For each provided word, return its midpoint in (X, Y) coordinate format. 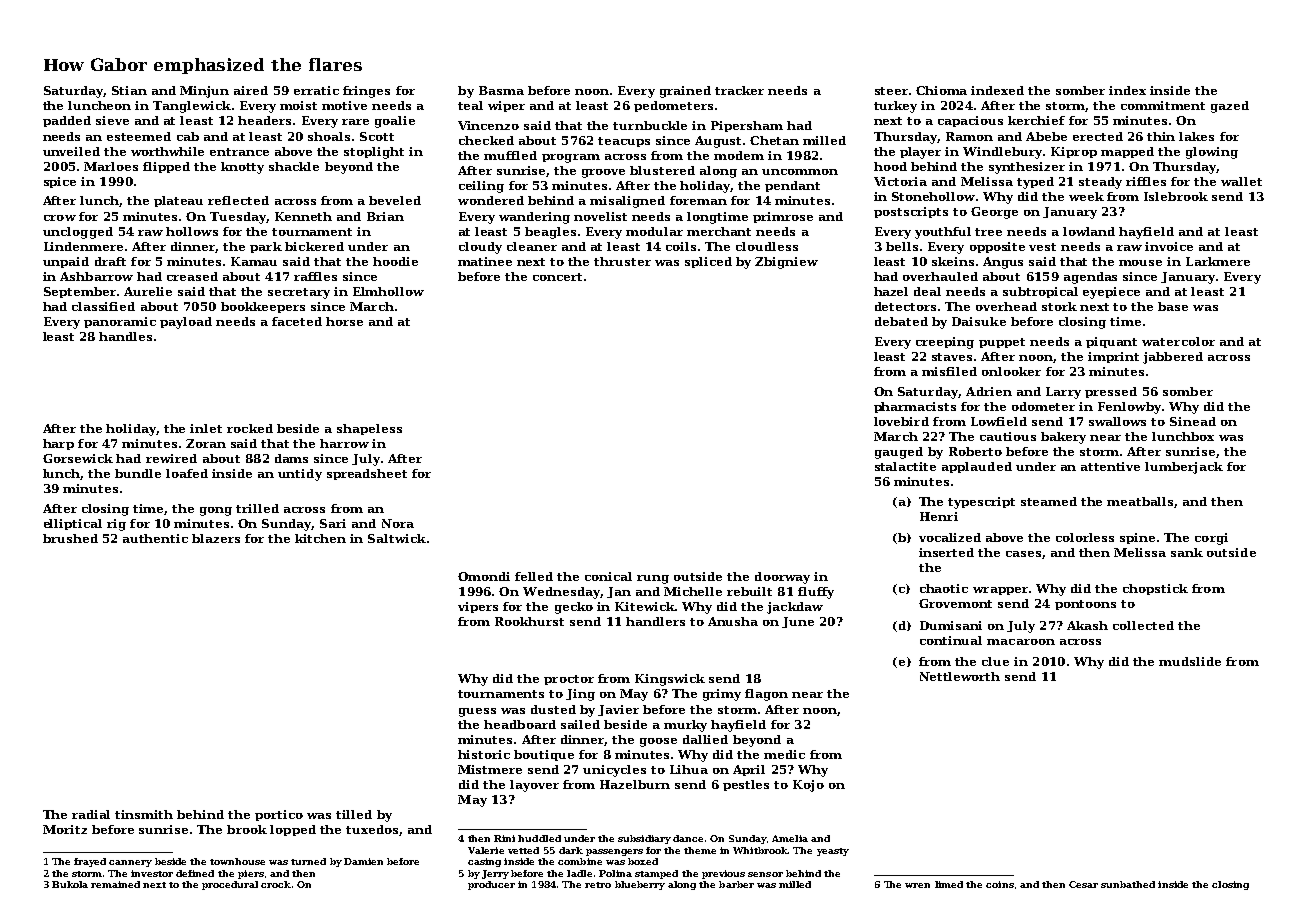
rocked (250, 428)
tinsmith (144, 814)
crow (60, 218)
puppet (1002, 343)
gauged (899, 453)
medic (784, 754)
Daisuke (979, 321)
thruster (622, 261)
